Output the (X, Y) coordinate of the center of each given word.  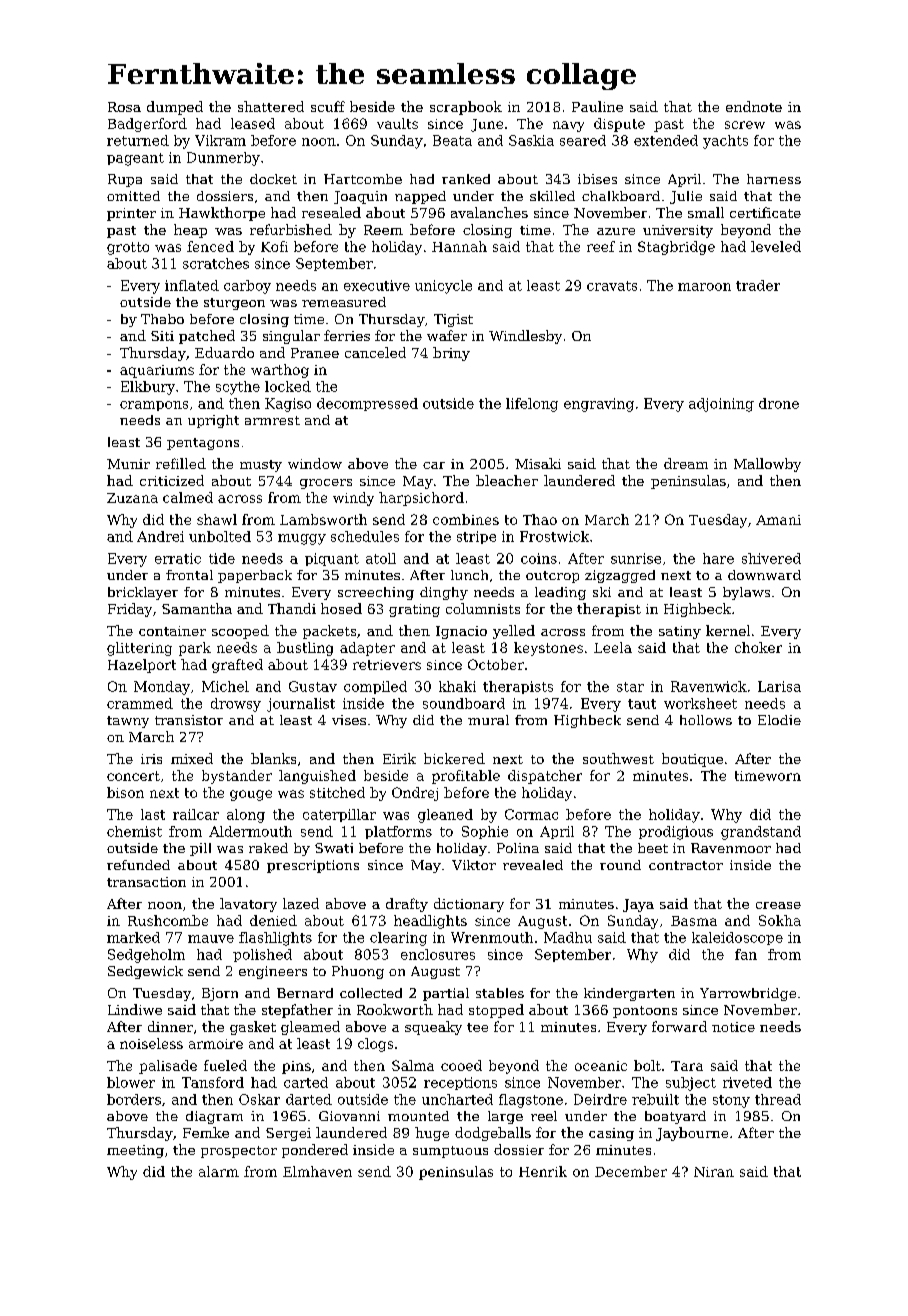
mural (488, 720)
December (631, 1171)
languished (317, 777)
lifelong (532, 405)
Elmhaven (317, 1171)
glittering (139, 649)
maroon (704, 287)
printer (131, 214)
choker (758, 647)
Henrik (543, 1171)
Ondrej (415, 794)
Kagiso (288, 405)
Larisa (779, 686)
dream (686, 463)
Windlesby (525, 337)
